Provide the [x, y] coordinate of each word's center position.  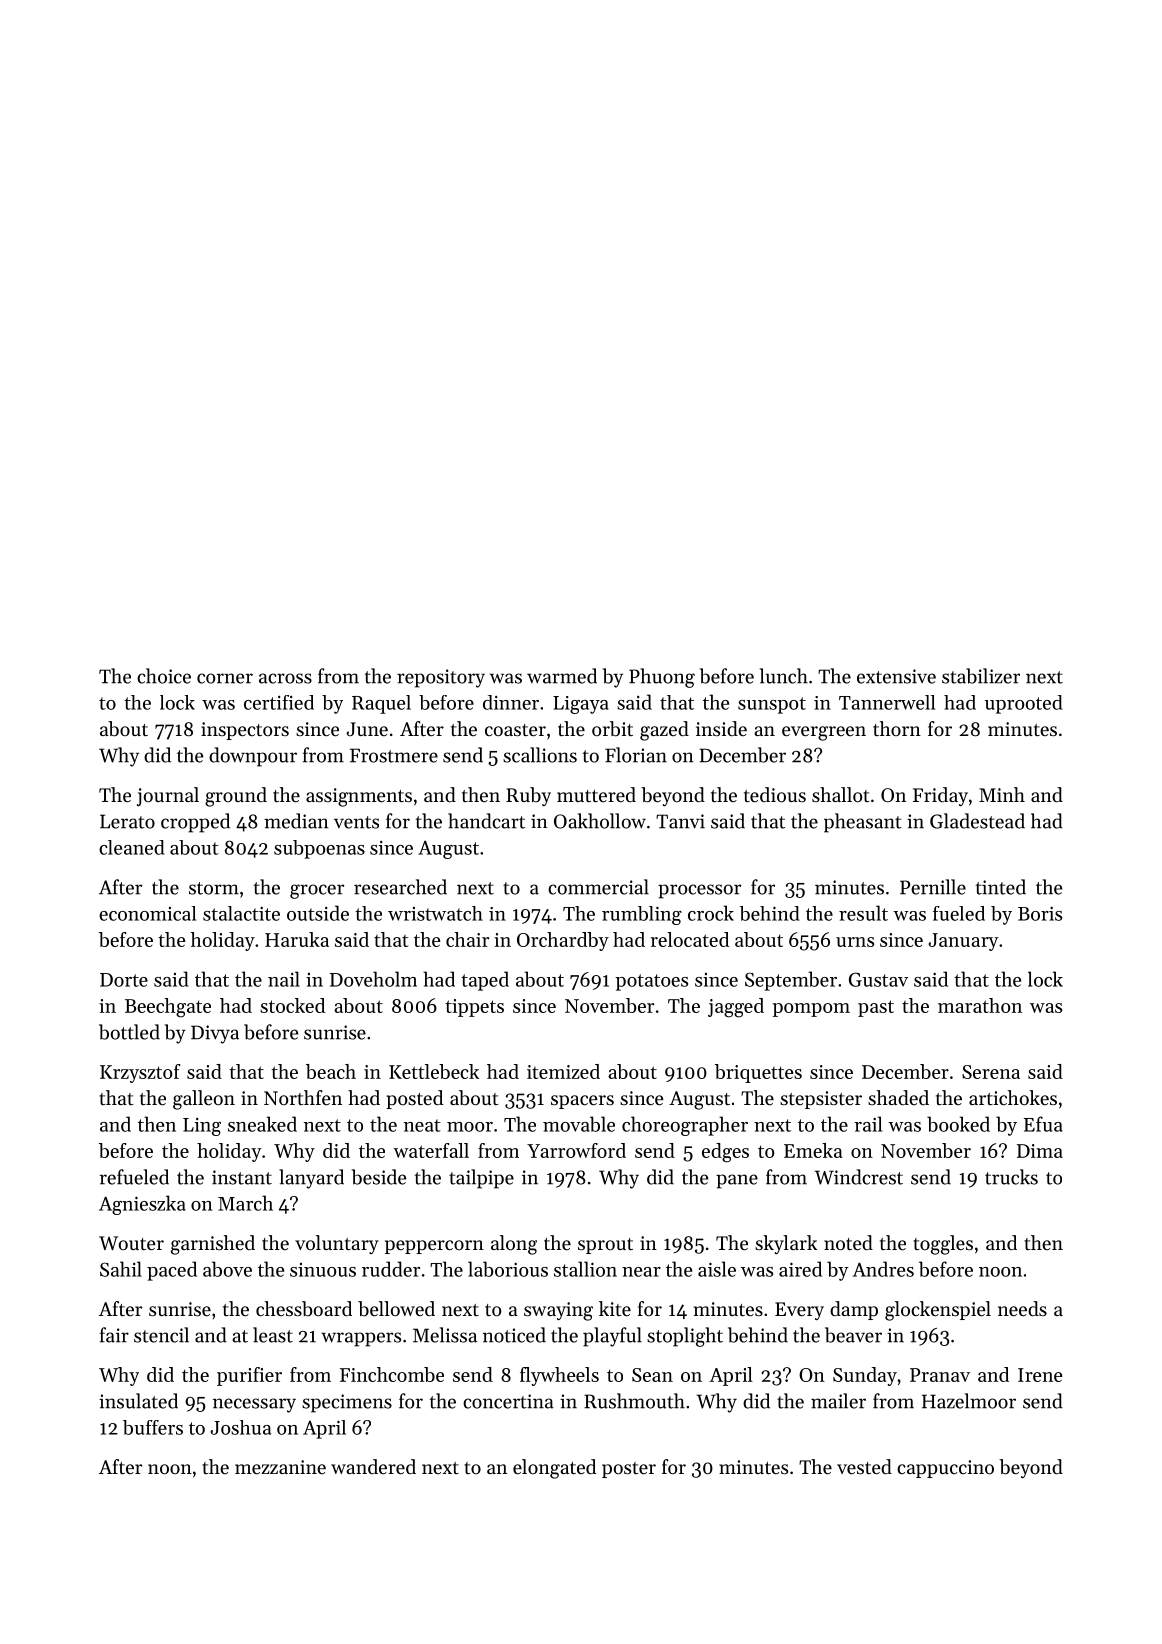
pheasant [863, 823]
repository [441, 678]
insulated [138, 1401]
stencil [161, 1335]
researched [400, 887]
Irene [1040, 1375]
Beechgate [168, 1008]
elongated [554, 1469]
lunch [784, 676]
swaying [558, 1311]
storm [214, 888]
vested [864, 1467]
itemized [563, 1071]
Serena [991, 1072]
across [285, 678]
